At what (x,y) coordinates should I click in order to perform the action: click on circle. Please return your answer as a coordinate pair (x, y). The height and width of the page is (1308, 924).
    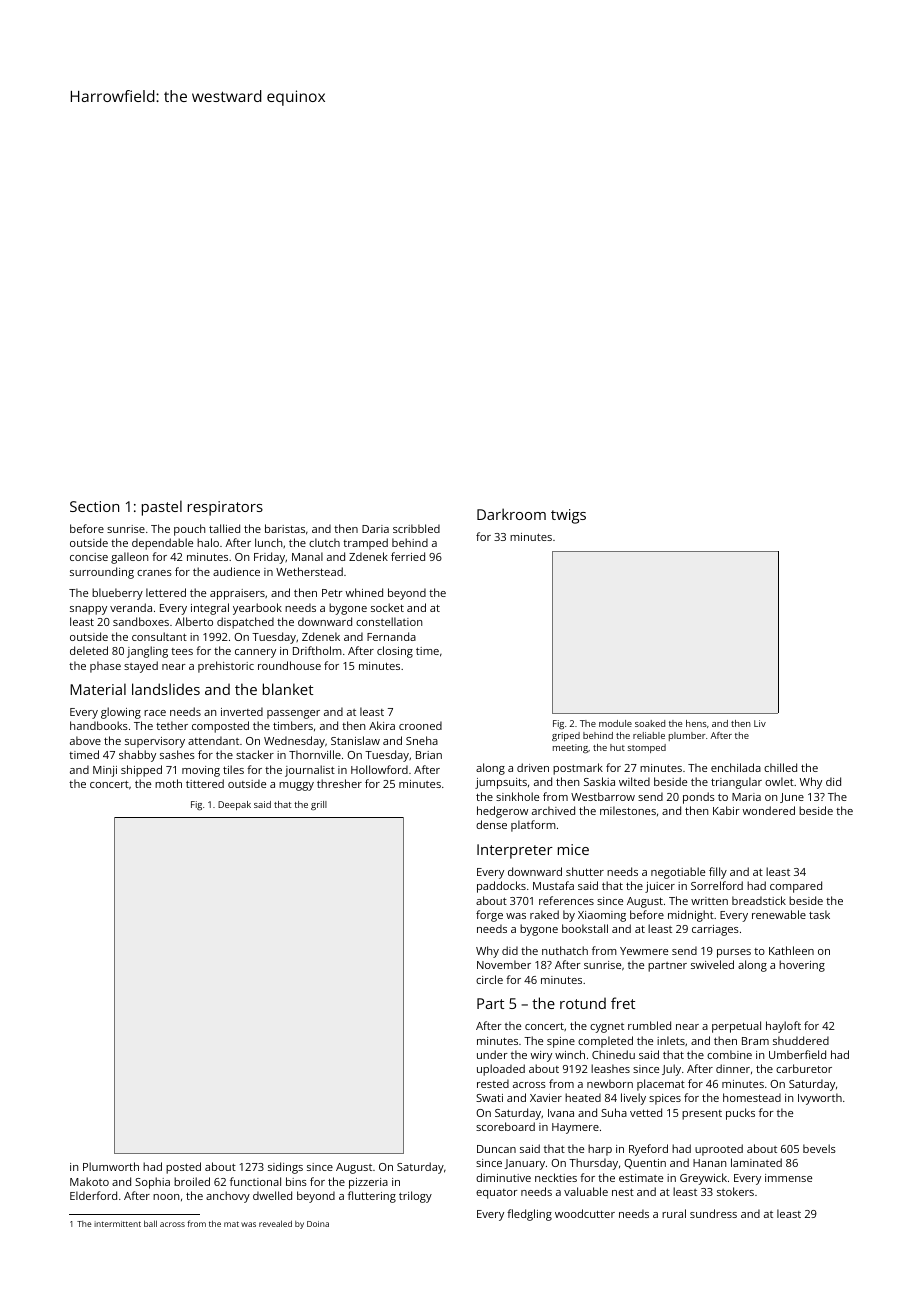
    Looking at the image, I should click on (489, 979).
